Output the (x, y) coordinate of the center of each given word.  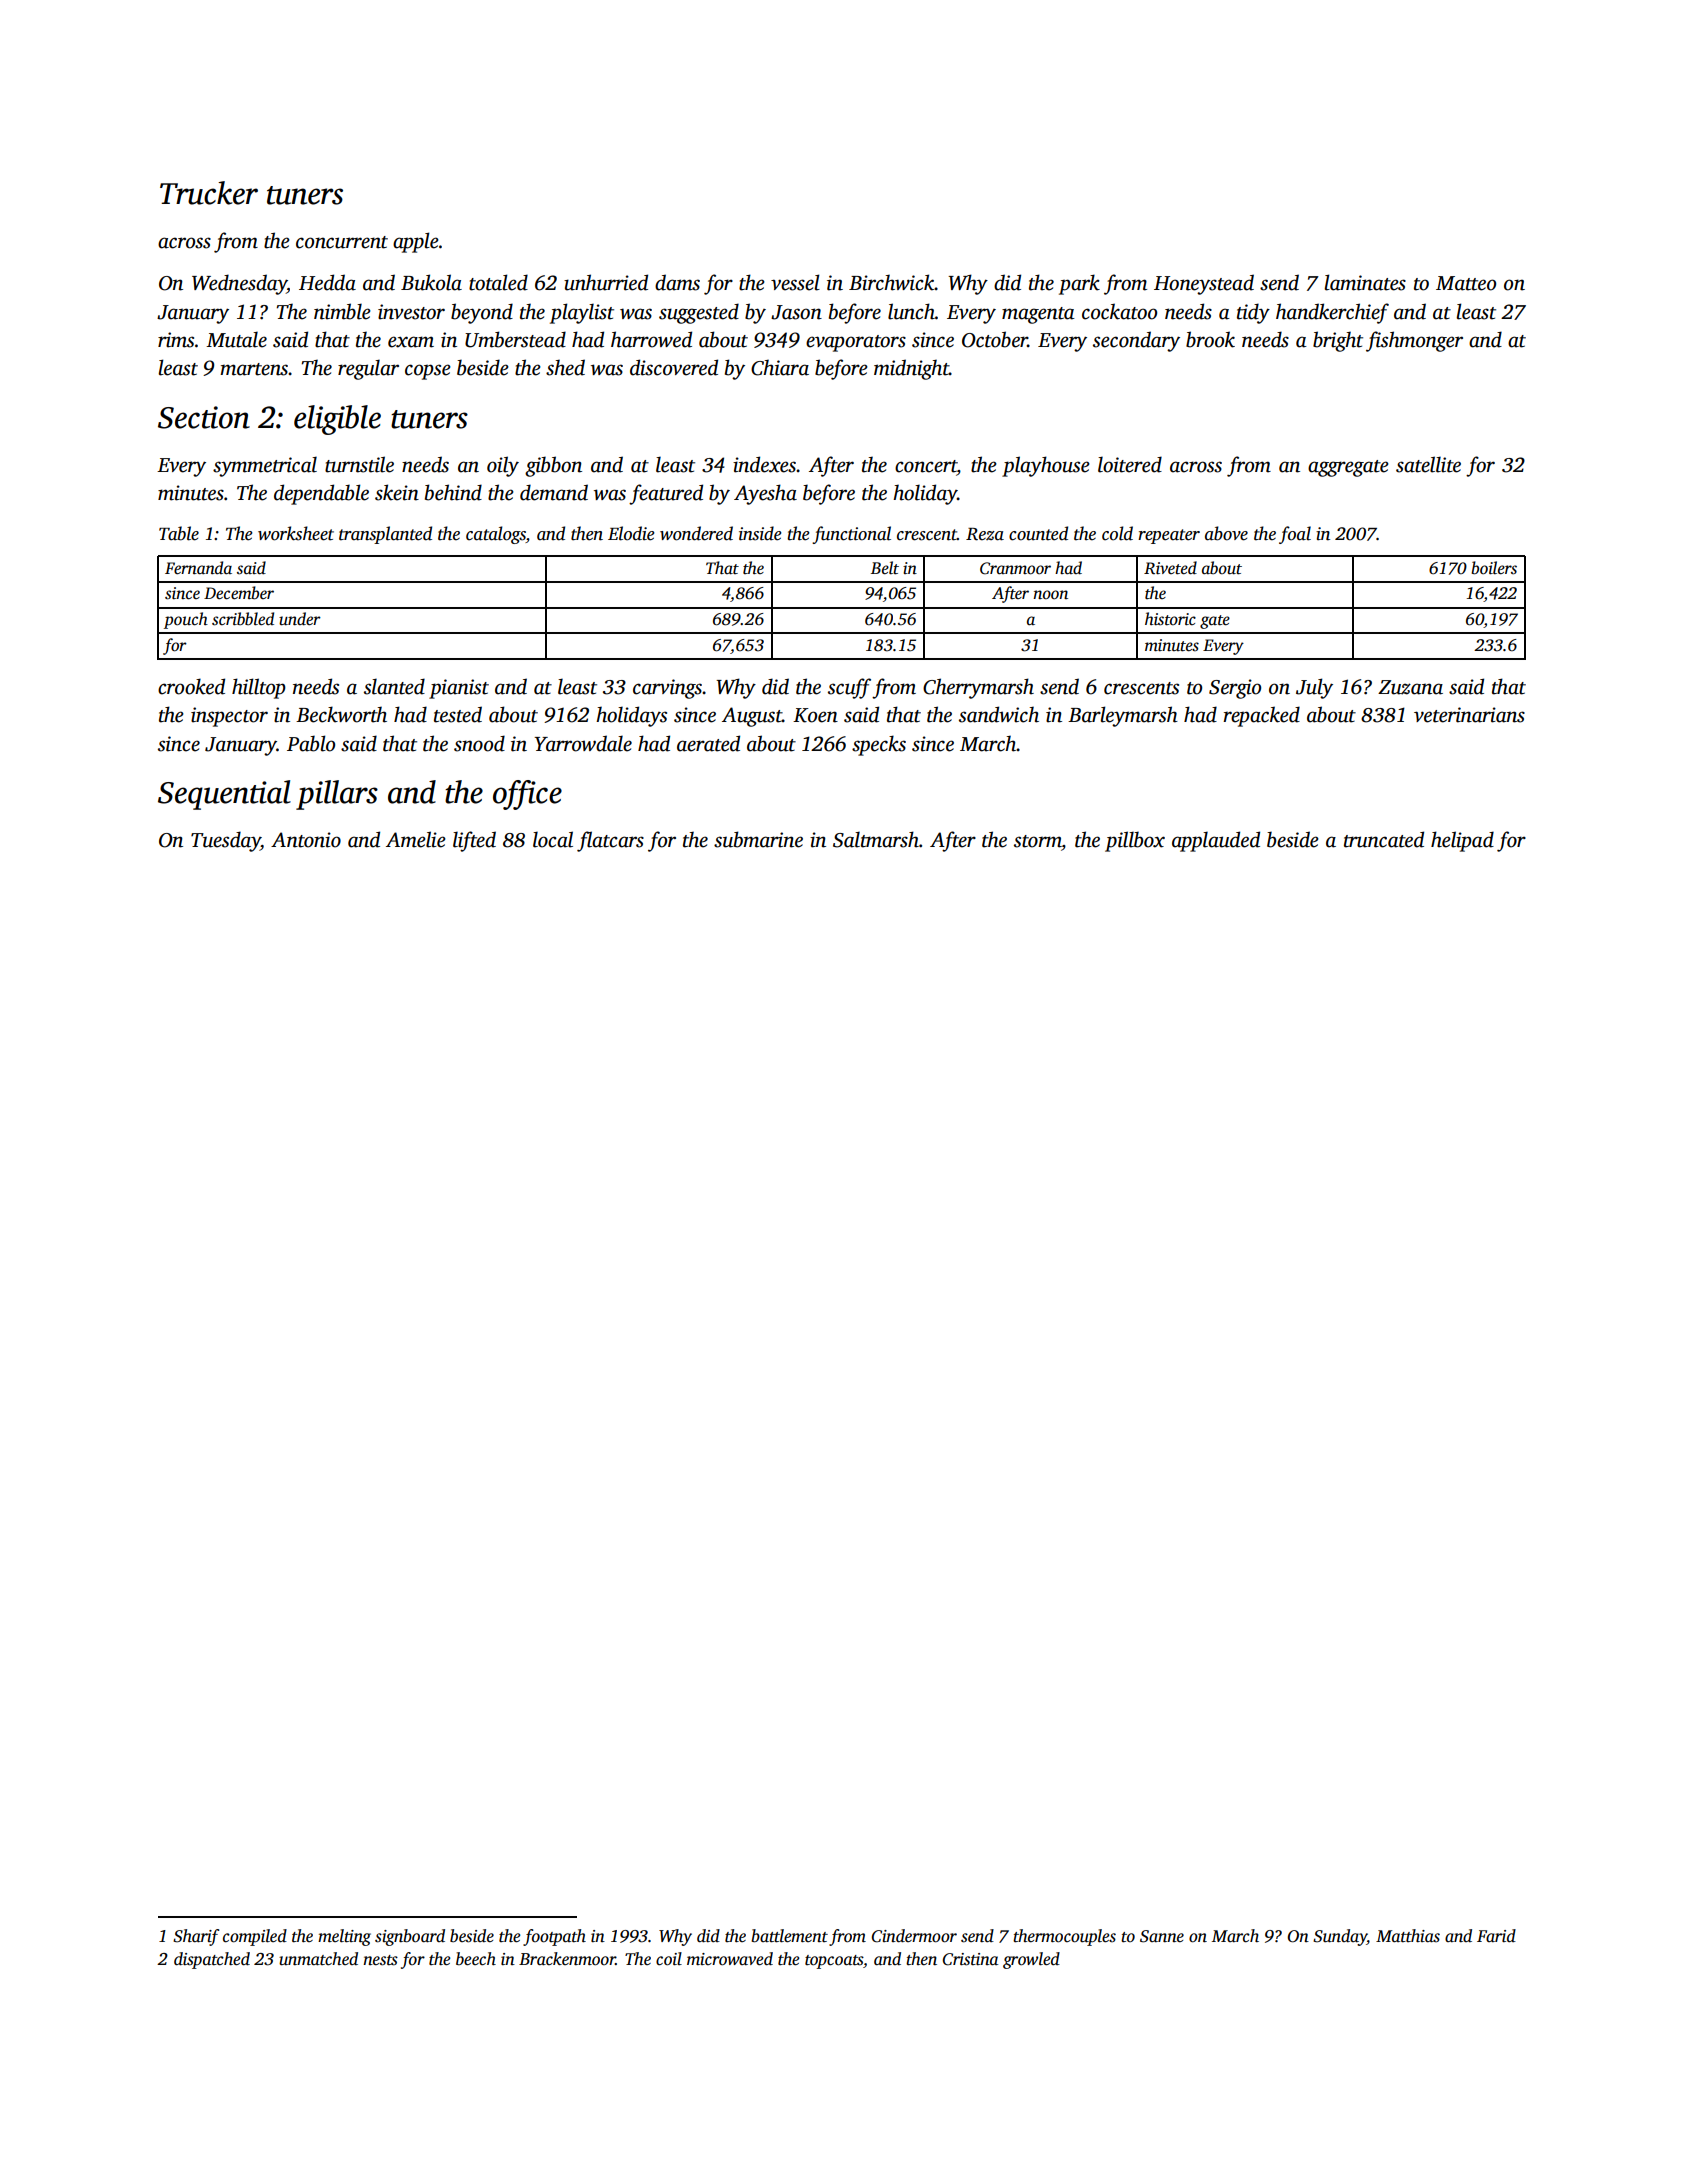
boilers (1494, 568)
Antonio (306, 840)
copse (428, 372)
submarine (758, 839)
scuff (849, 688)
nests (380, 1960)
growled (1031, 1960)
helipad (1462, 841)
